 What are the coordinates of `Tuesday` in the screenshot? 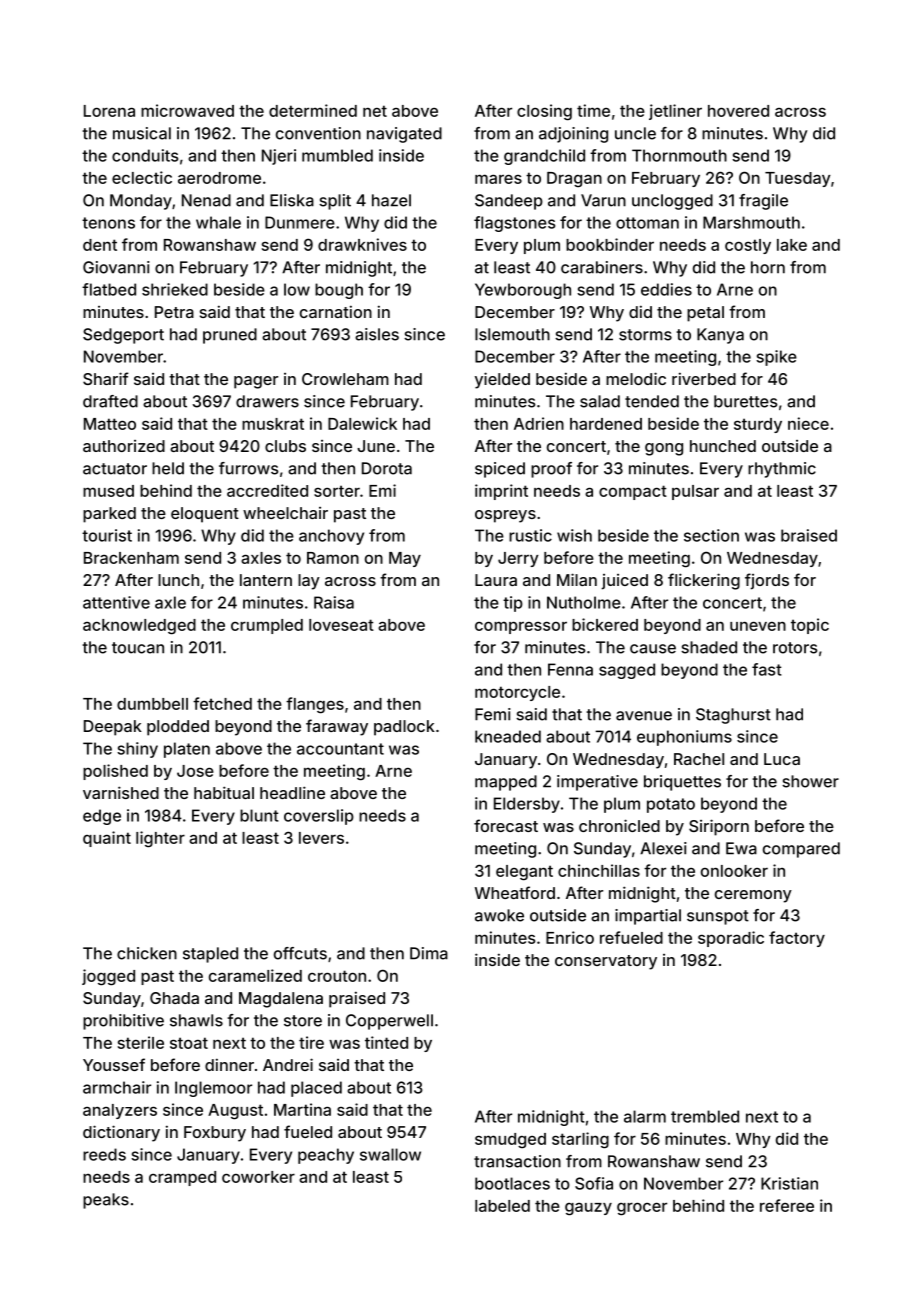 It's located at (798, 179).
